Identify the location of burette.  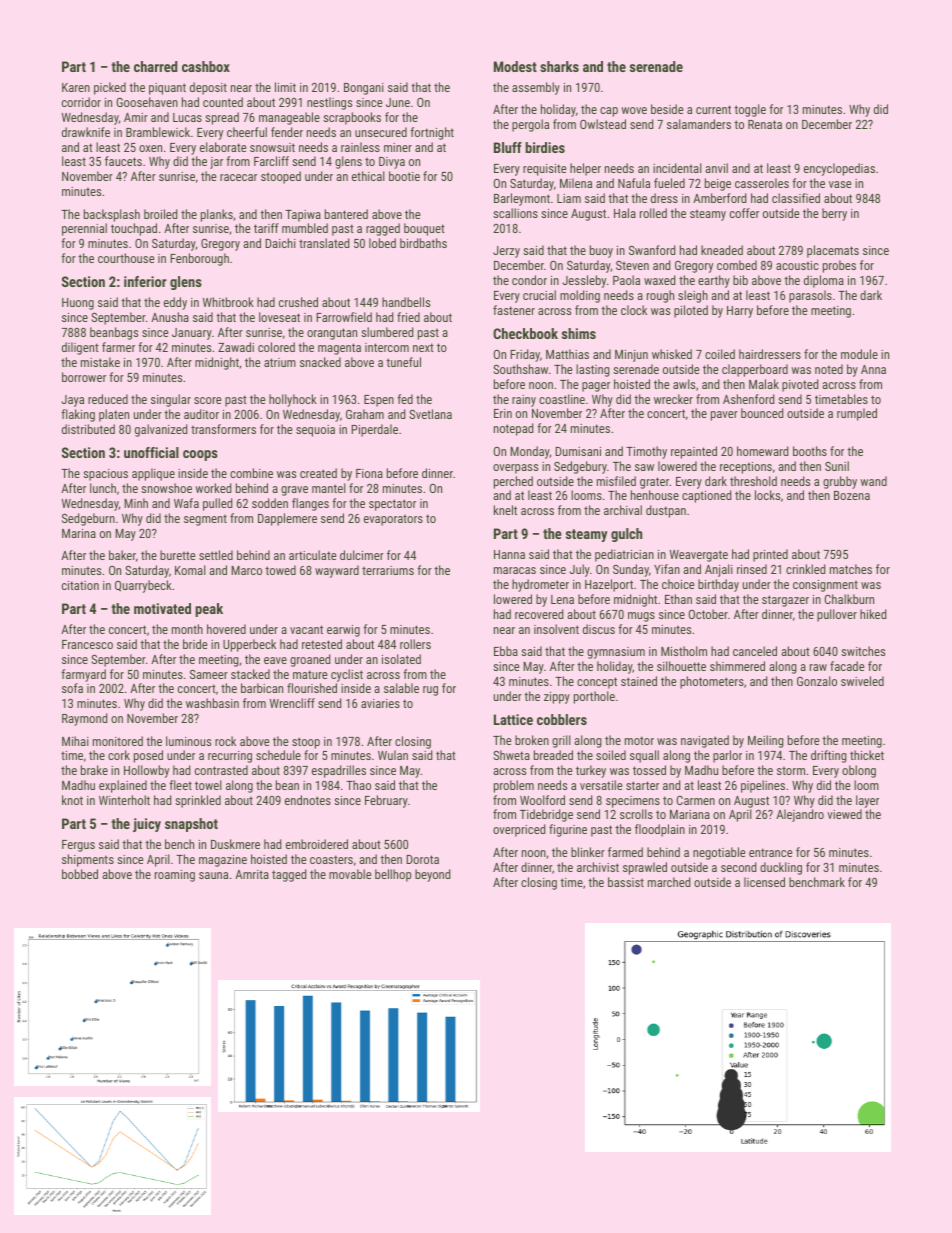
(177, 555).
